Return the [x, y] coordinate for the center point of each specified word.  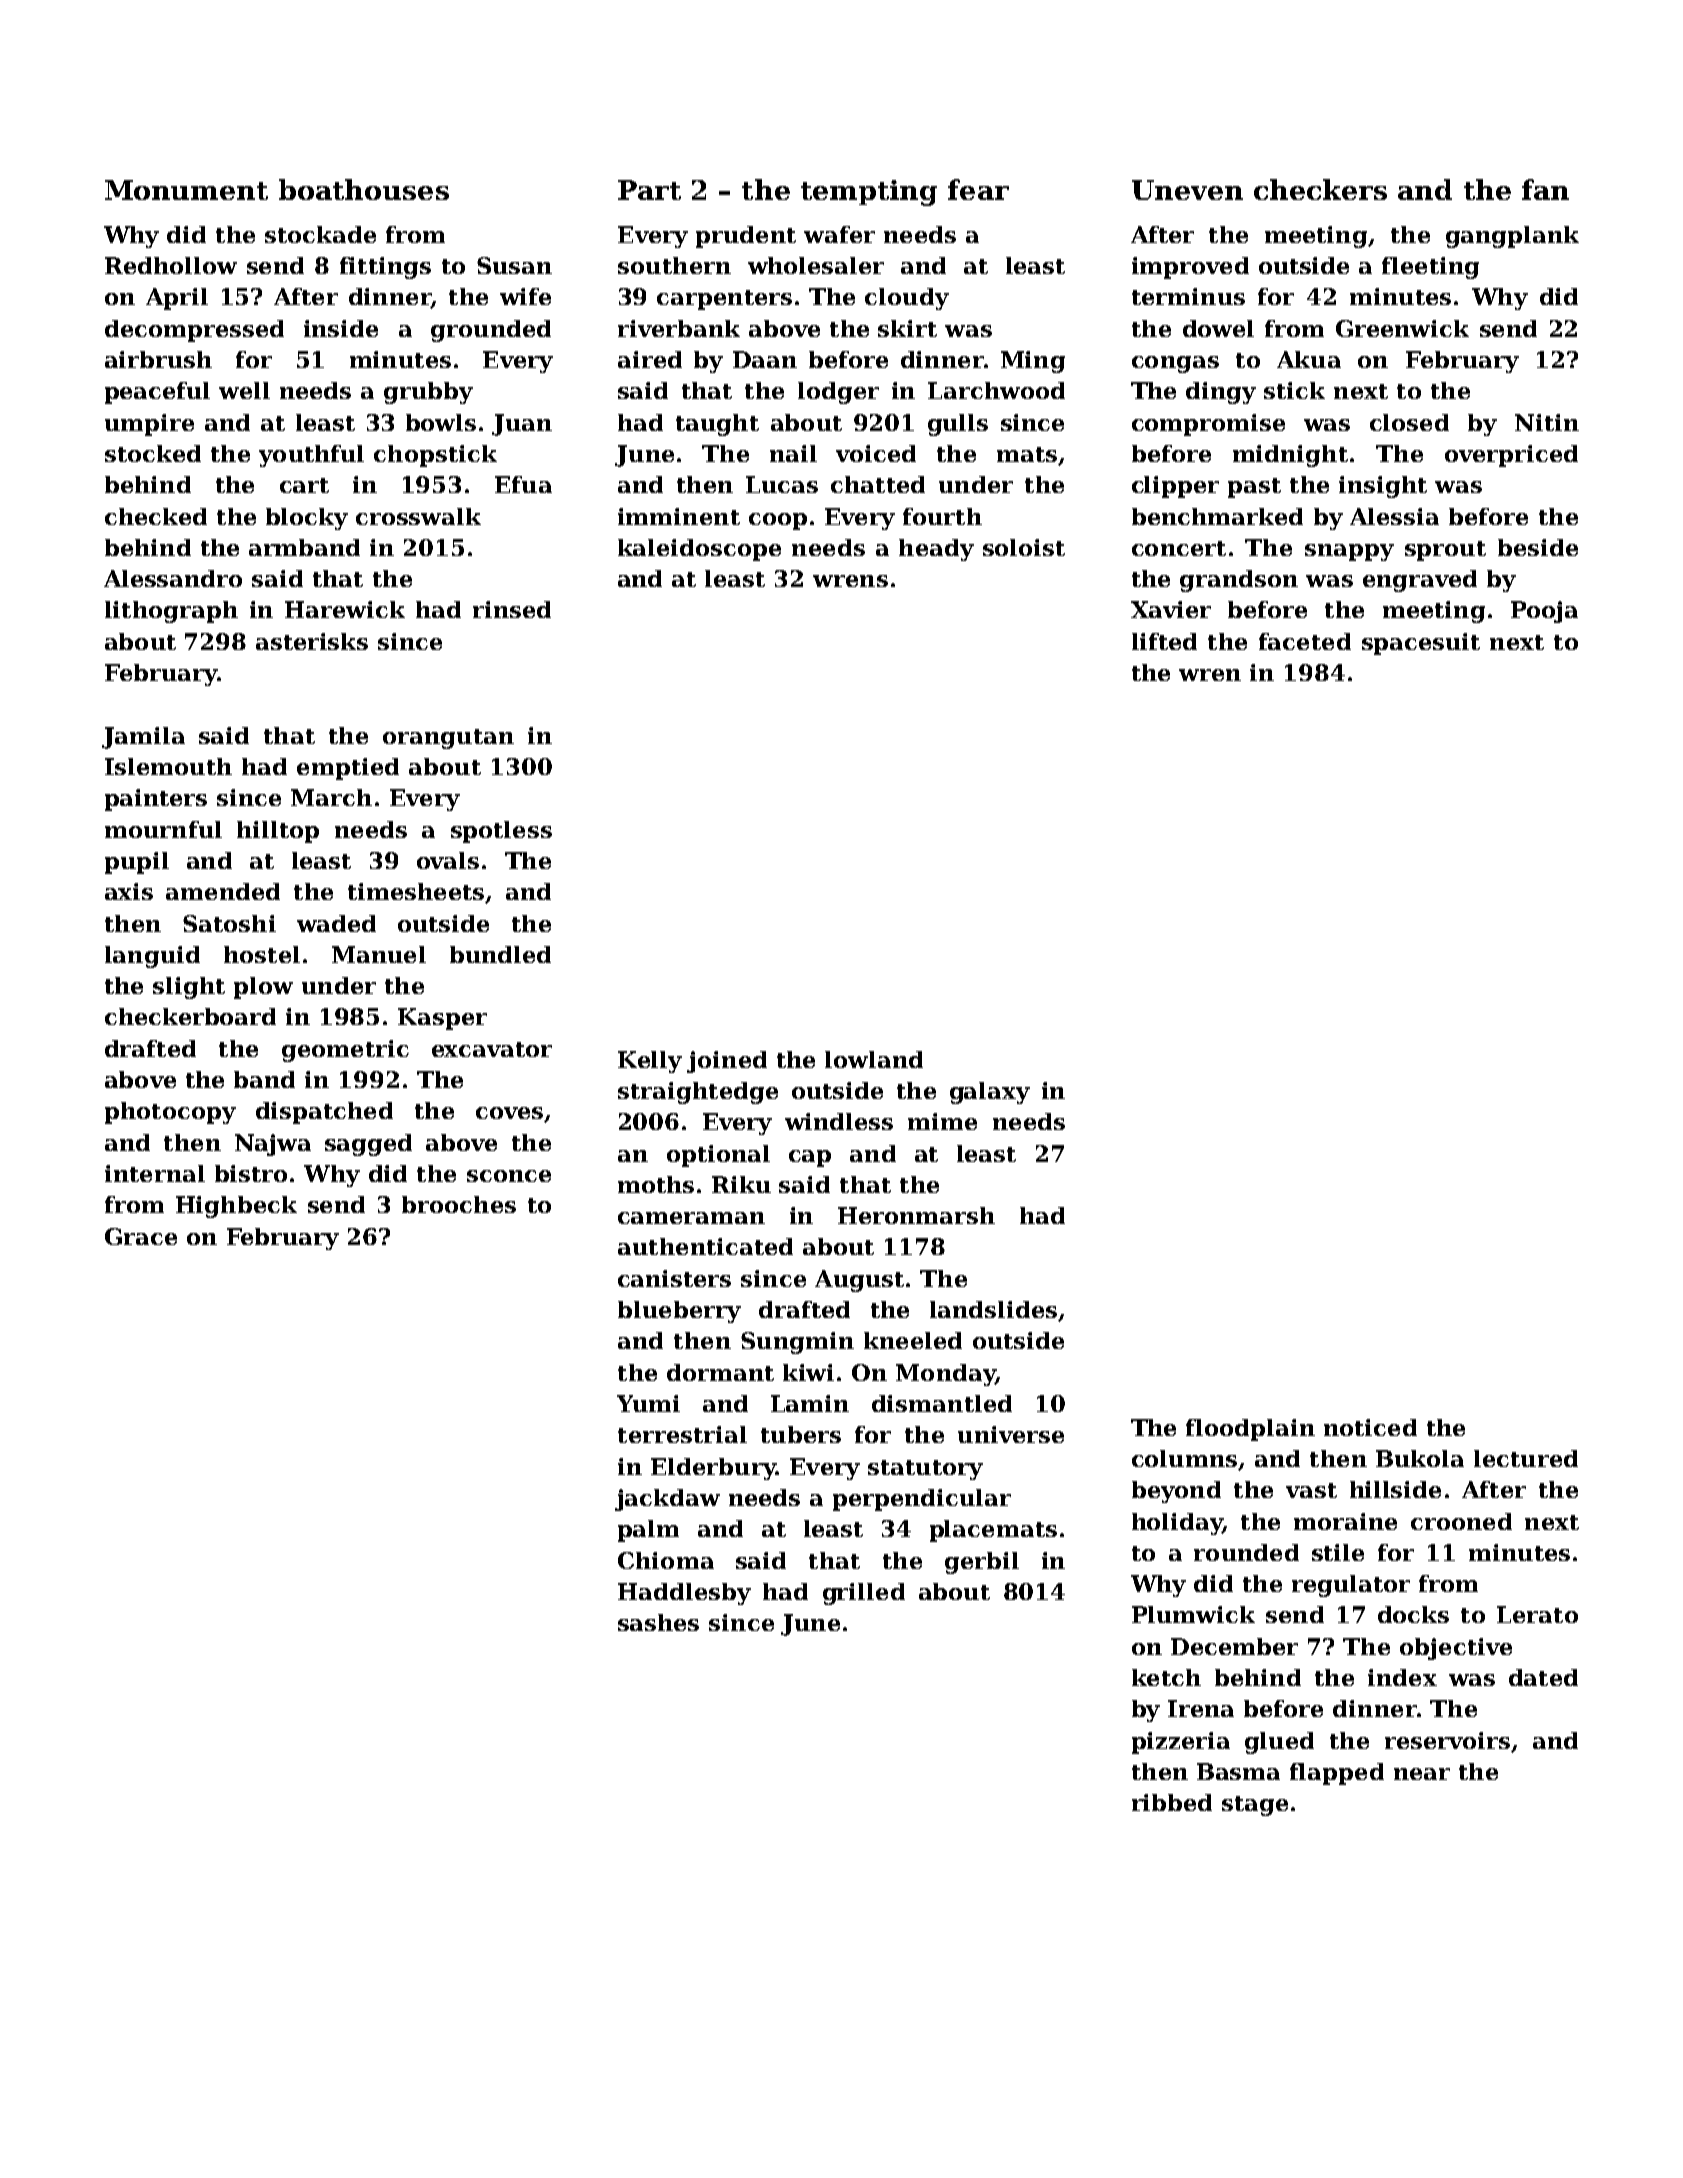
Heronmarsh [916, 1215]
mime [942, 1121]
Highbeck [236, 1207]
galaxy [990, 1093]
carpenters [724, 300]
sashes [658, 1622]
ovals [448, 860]
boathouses [364, 189]
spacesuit [1421, 644]
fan [1545, 189]
